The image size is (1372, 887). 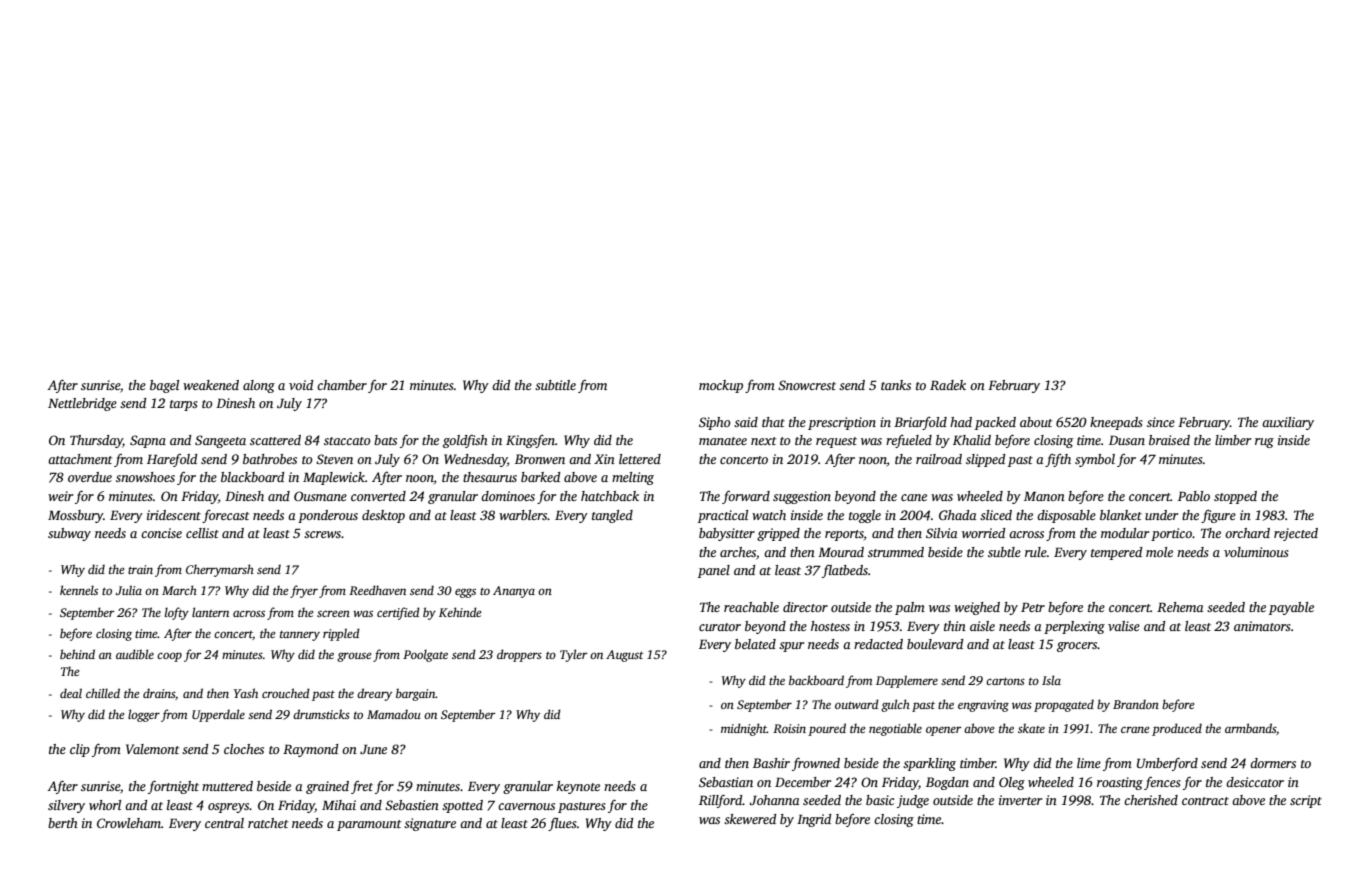 What do you see at coordinates (373, 749) in the document?
I see `June` at bounding box center [373, 749].
